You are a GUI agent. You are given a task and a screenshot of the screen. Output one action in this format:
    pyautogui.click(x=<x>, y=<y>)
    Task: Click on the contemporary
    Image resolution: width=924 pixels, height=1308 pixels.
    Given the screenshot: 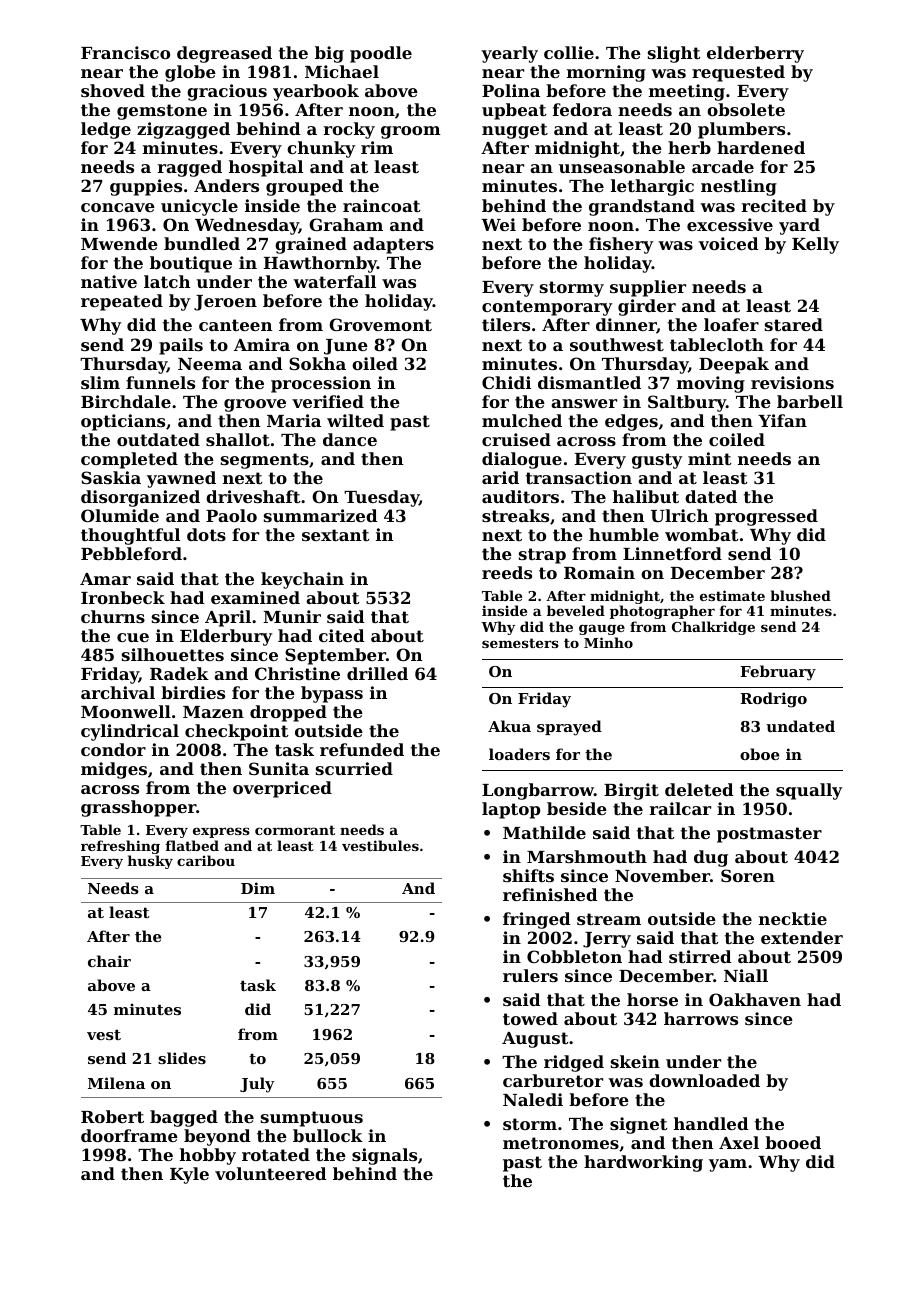 What is the action you would take?
    pyautogui.click(x=547, y=308)
